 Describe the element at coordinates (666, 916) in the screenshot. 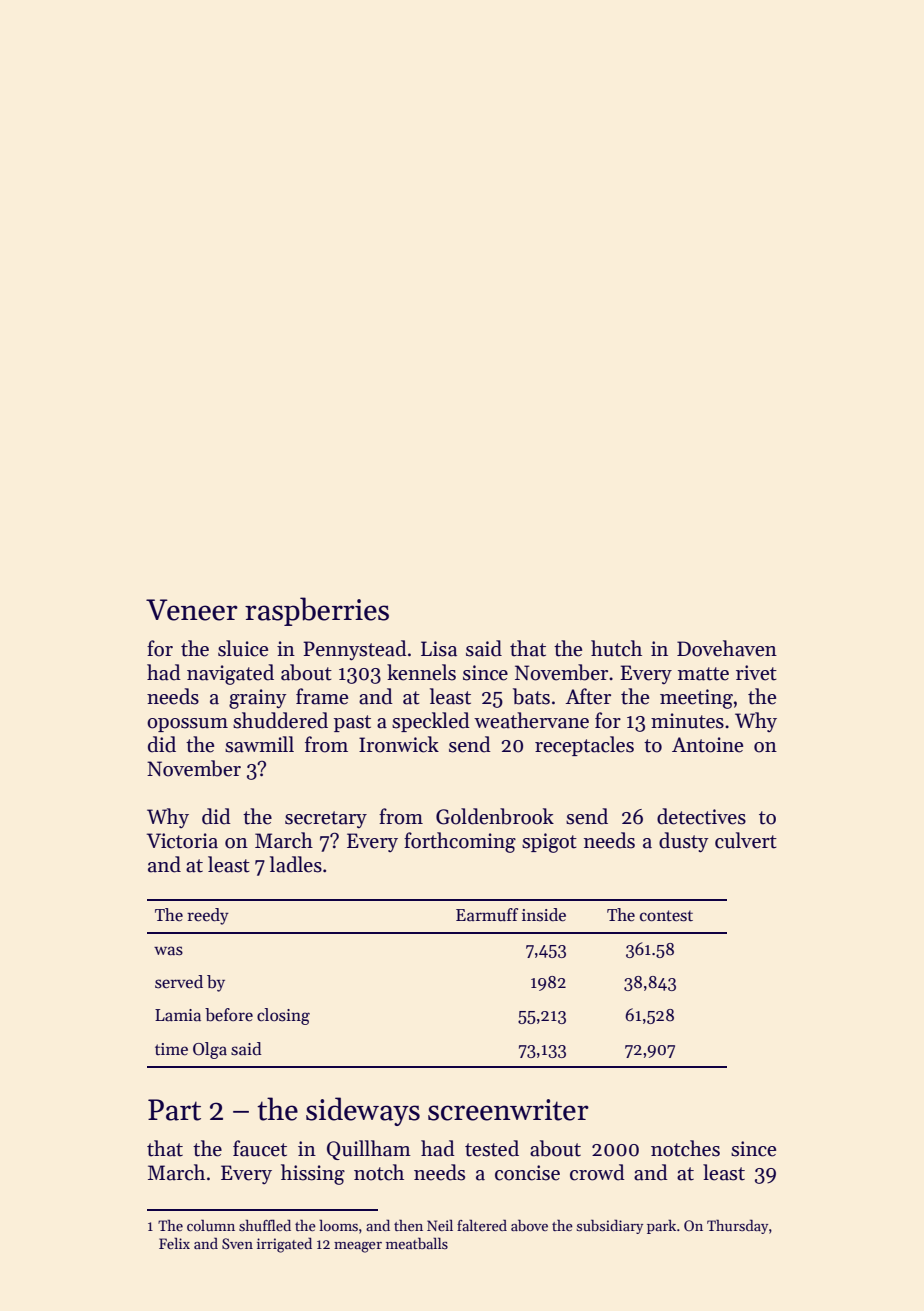

I see `contest` at that location.
